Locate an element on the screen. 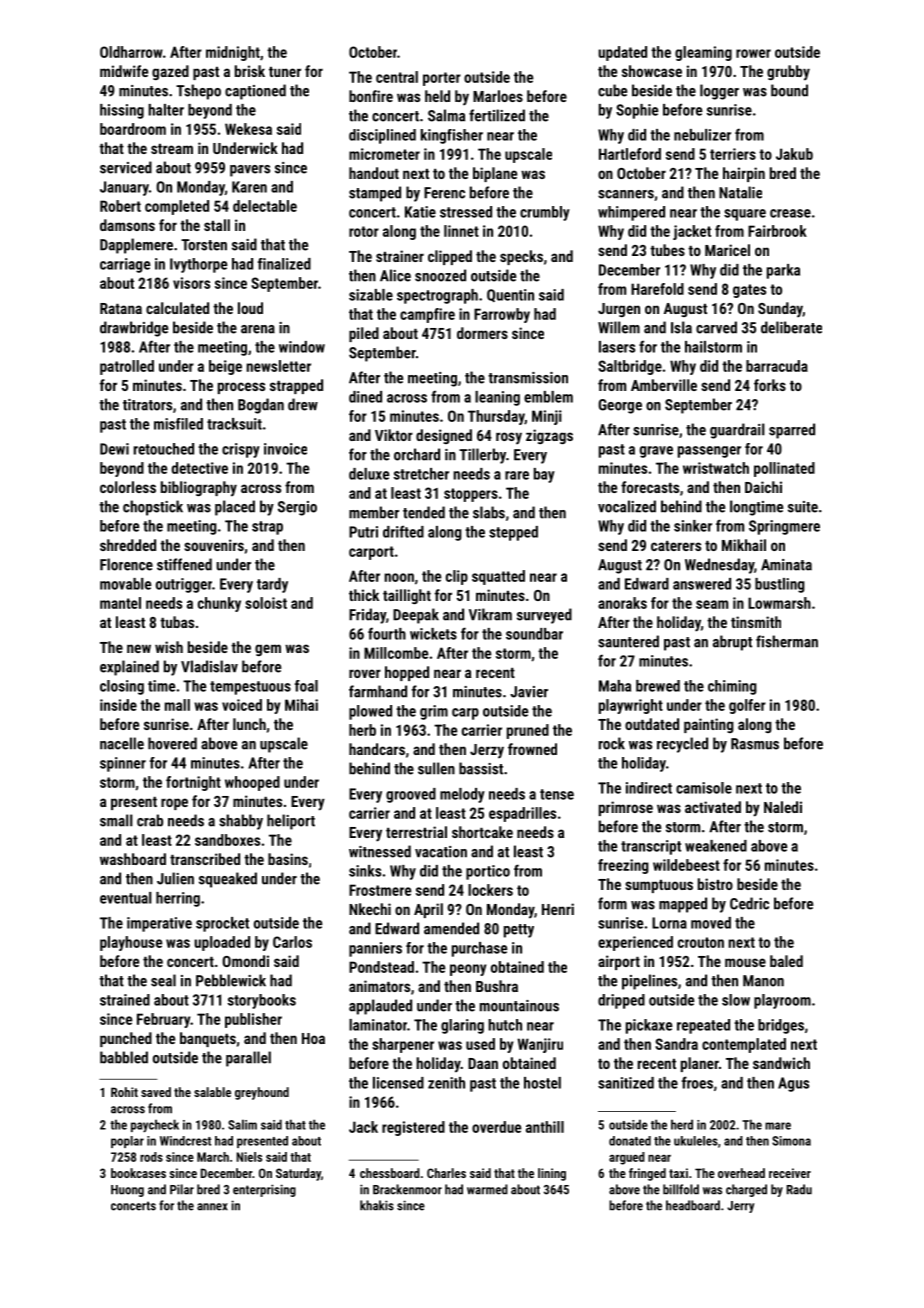 This screenshot has height=1308, width=924. Saturday is located at coordinates (298, 1174).
